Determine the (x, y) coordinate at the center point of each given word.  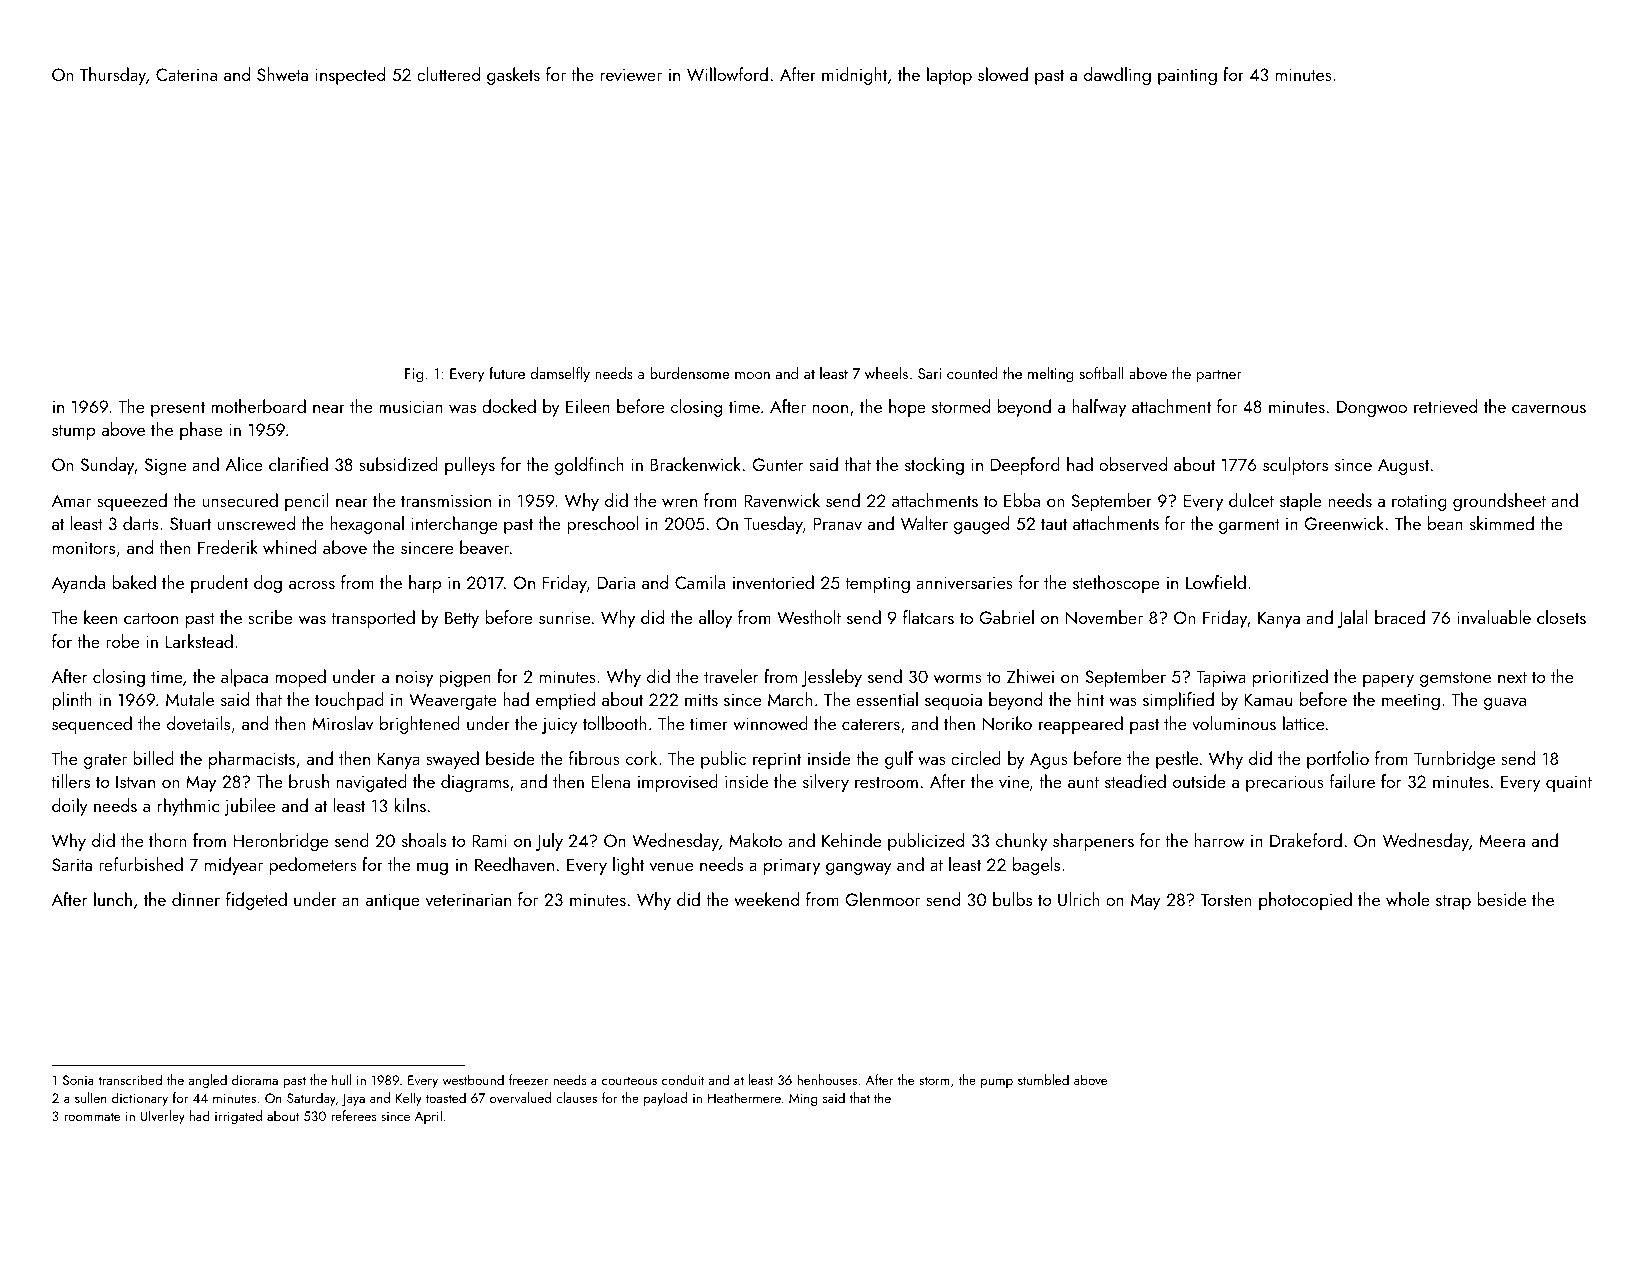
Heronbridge (281, 842)
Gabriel (1006, 617)
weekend (766, 899)
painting (1187, 76)
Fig (414, 375)
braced (1400, 617)
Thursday (113, 76)
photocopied (1305, 901)
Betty (462, 619)
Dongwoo (1372, 408)
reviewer (631, 74)
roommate (92, 1116)
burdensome (689, 373)
